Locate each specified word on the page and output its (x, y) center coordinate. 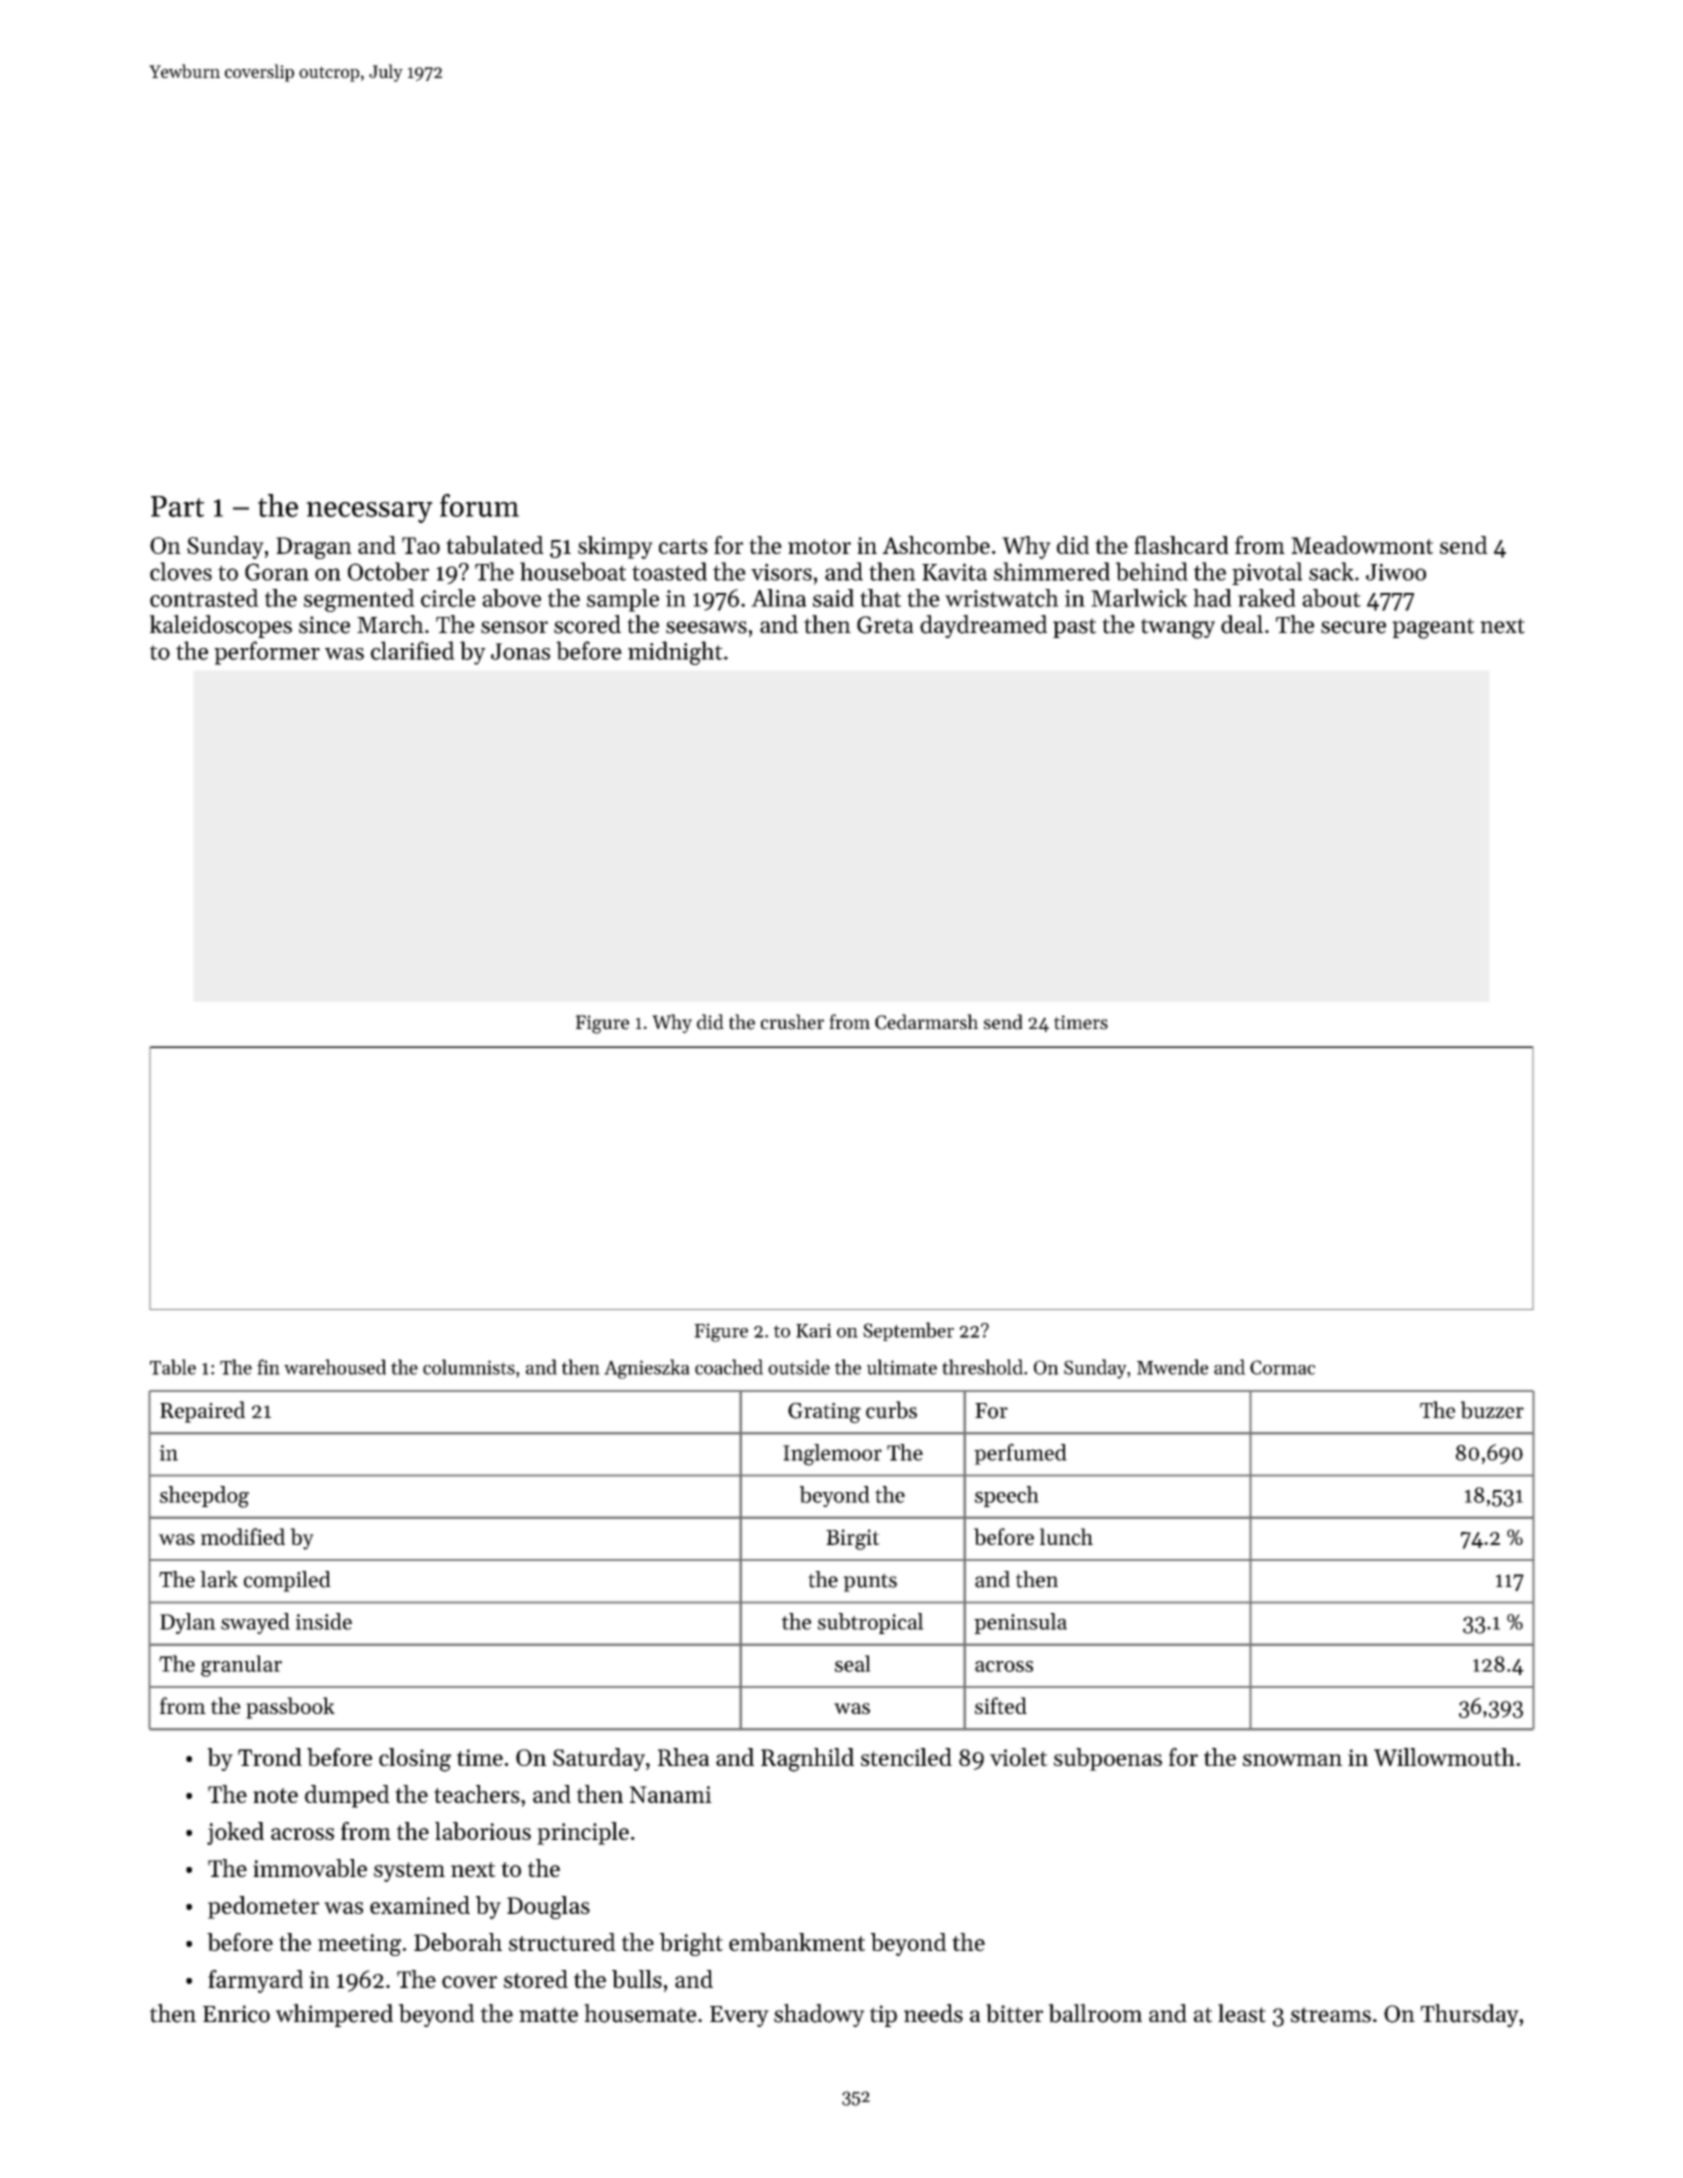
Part (177, 506)
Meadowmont (1362, 545)
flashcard (1181, 545)
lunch (1066, 1536)
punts (870, 1582)
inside (324, 1621)
